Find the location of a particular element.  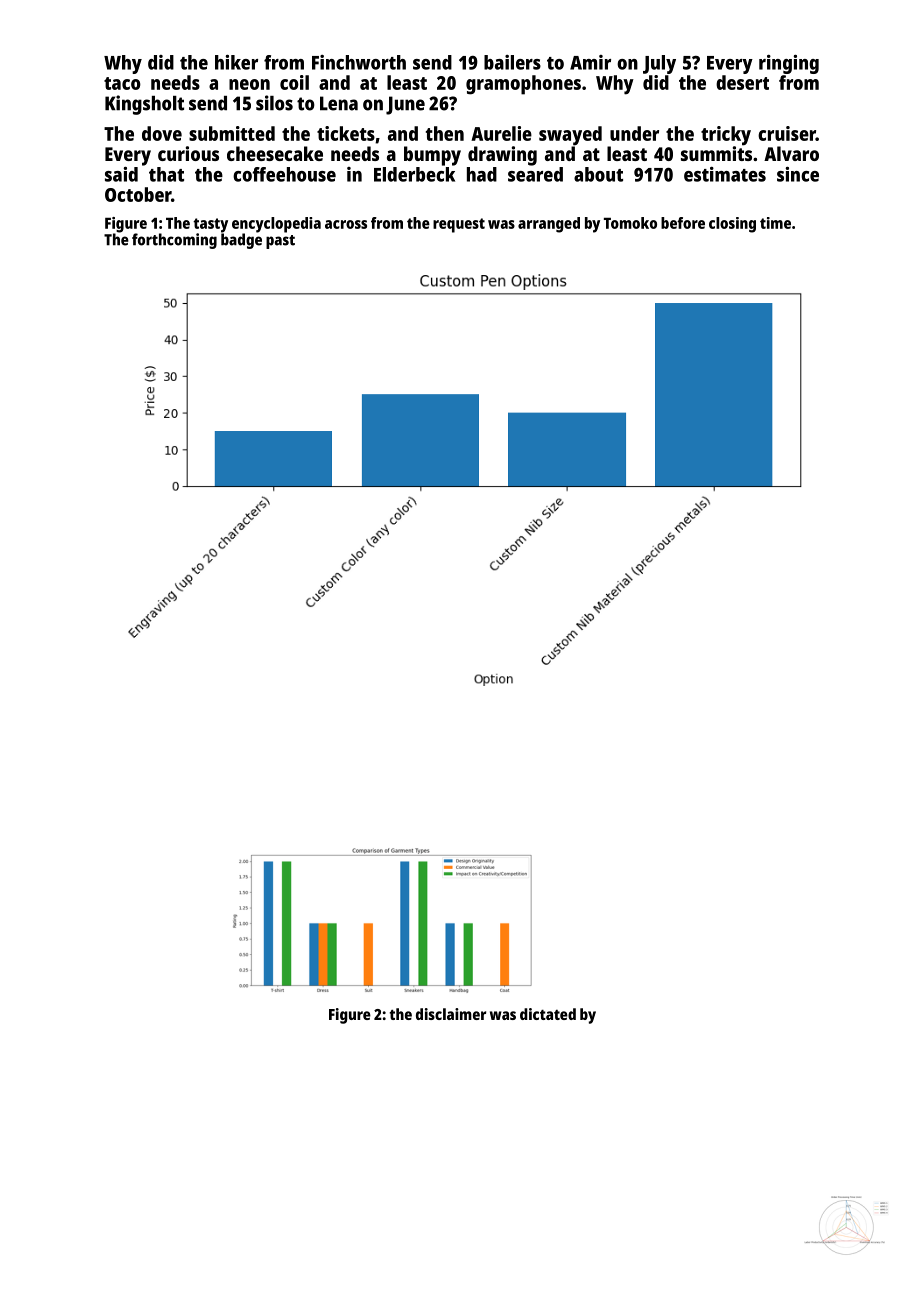

arranged is located at coordinates (549, 225).
